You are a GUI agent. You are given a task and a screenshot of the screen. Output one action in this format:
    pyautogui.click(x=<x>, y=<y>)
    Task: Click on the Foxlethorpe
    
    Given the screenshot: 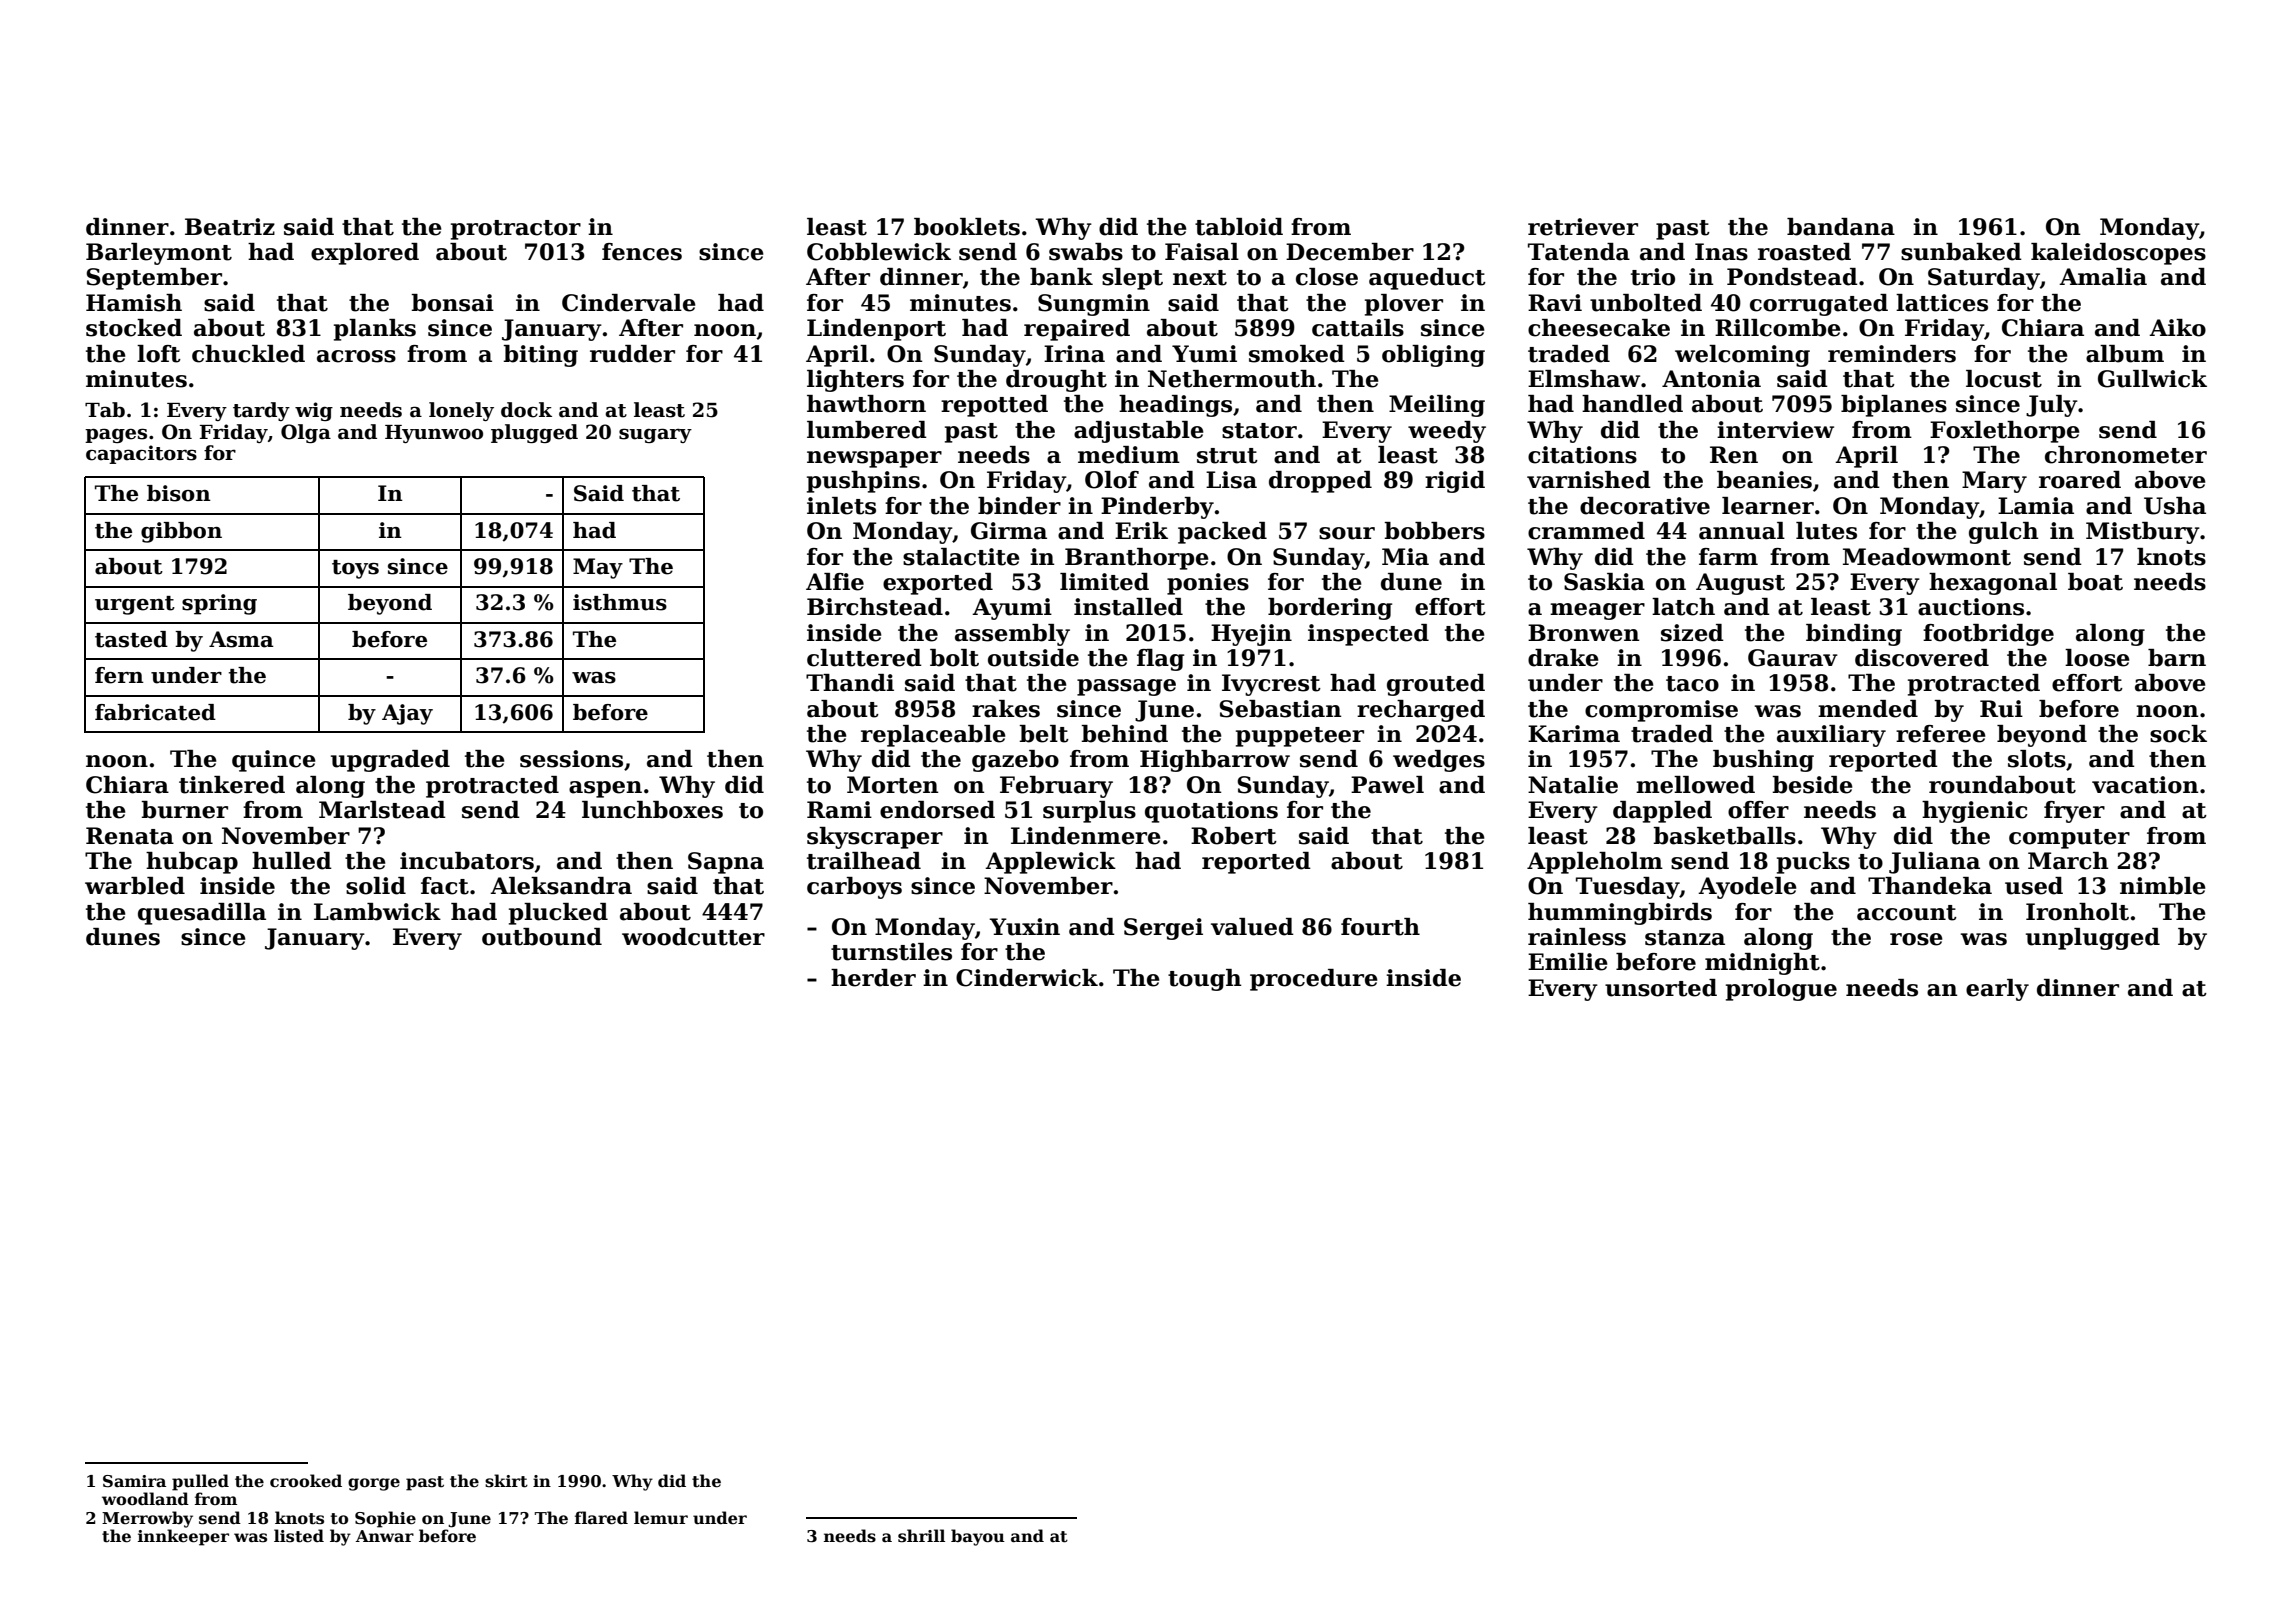 What is the action you would take?
    pyautogui.click(x=2005, y=432)
